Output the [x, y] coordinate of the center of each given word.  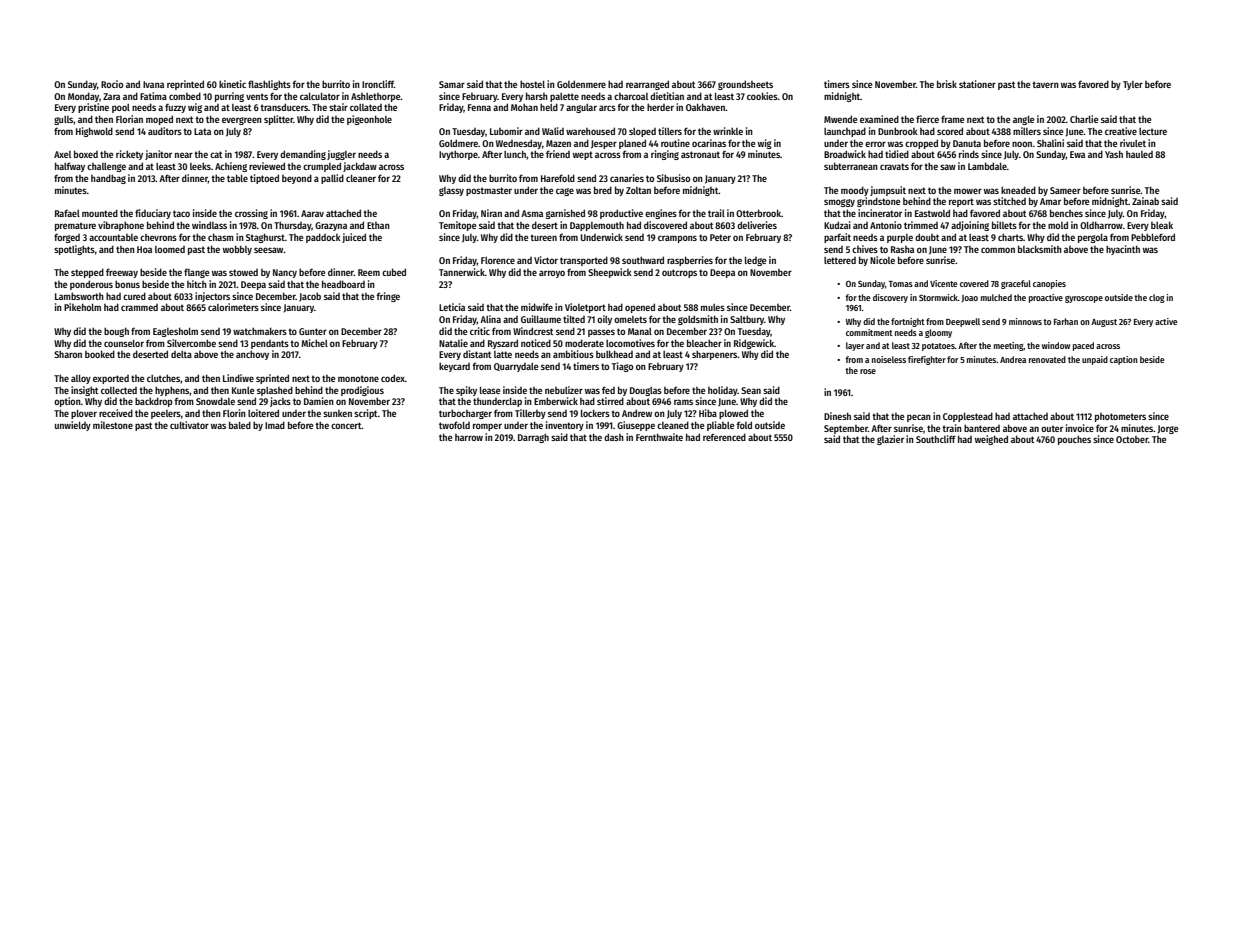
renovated [1047, 359]
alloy [81, 379]
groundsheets [745, 85]
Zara [111, 96]
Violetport [585, 308]
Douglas [646, 391]
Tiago [622, 367]
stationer [977, 84]
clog [1157, 298]
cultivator [189, 425]
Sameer [1065, 190]
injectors [212, 297]
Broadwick [845, 154]
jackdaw [360, 167]
